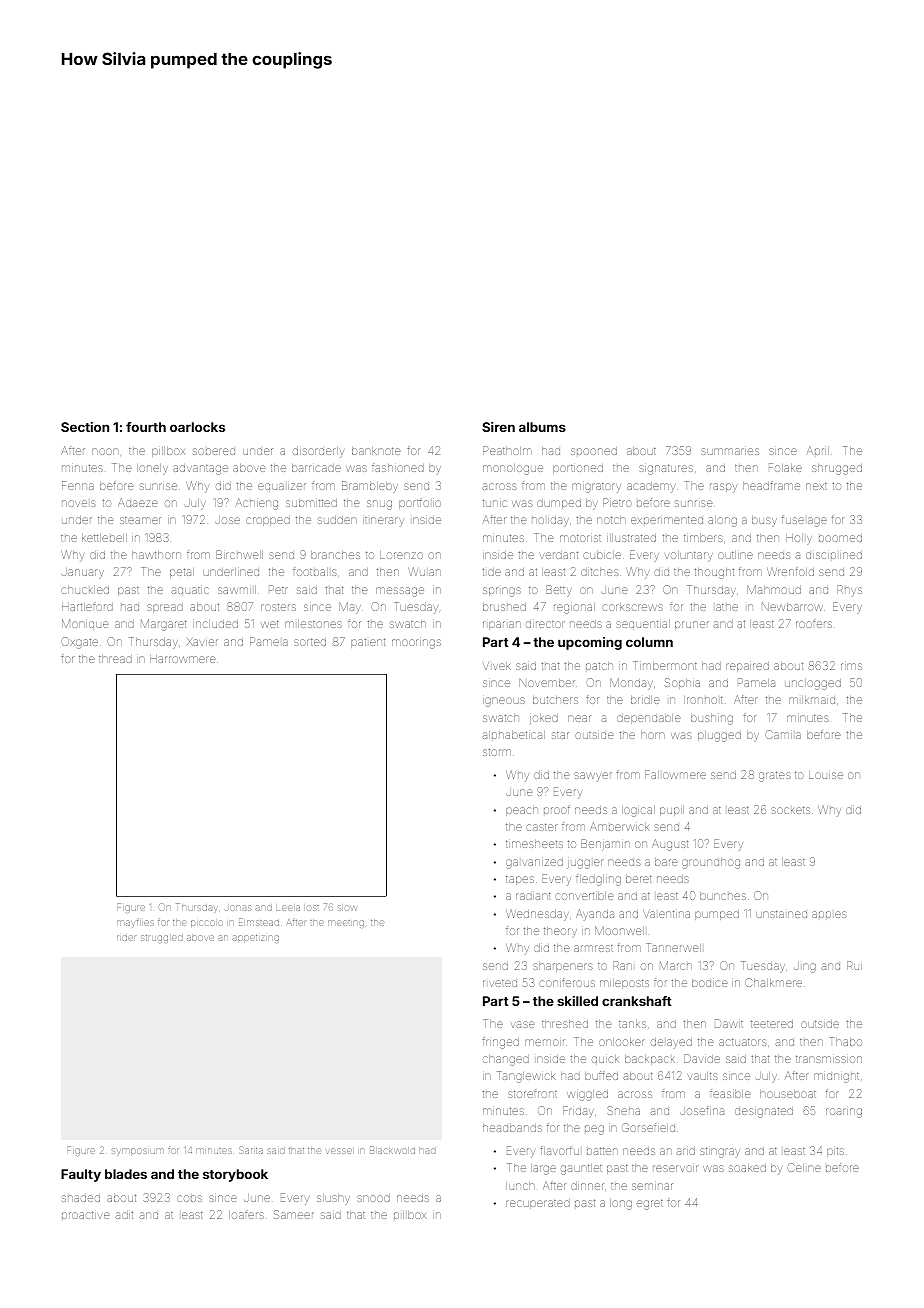 The width and height of the image is (924, 1308). Describe the element at coordinates (238, 908) in the image. I see `Jonas` at that location.
